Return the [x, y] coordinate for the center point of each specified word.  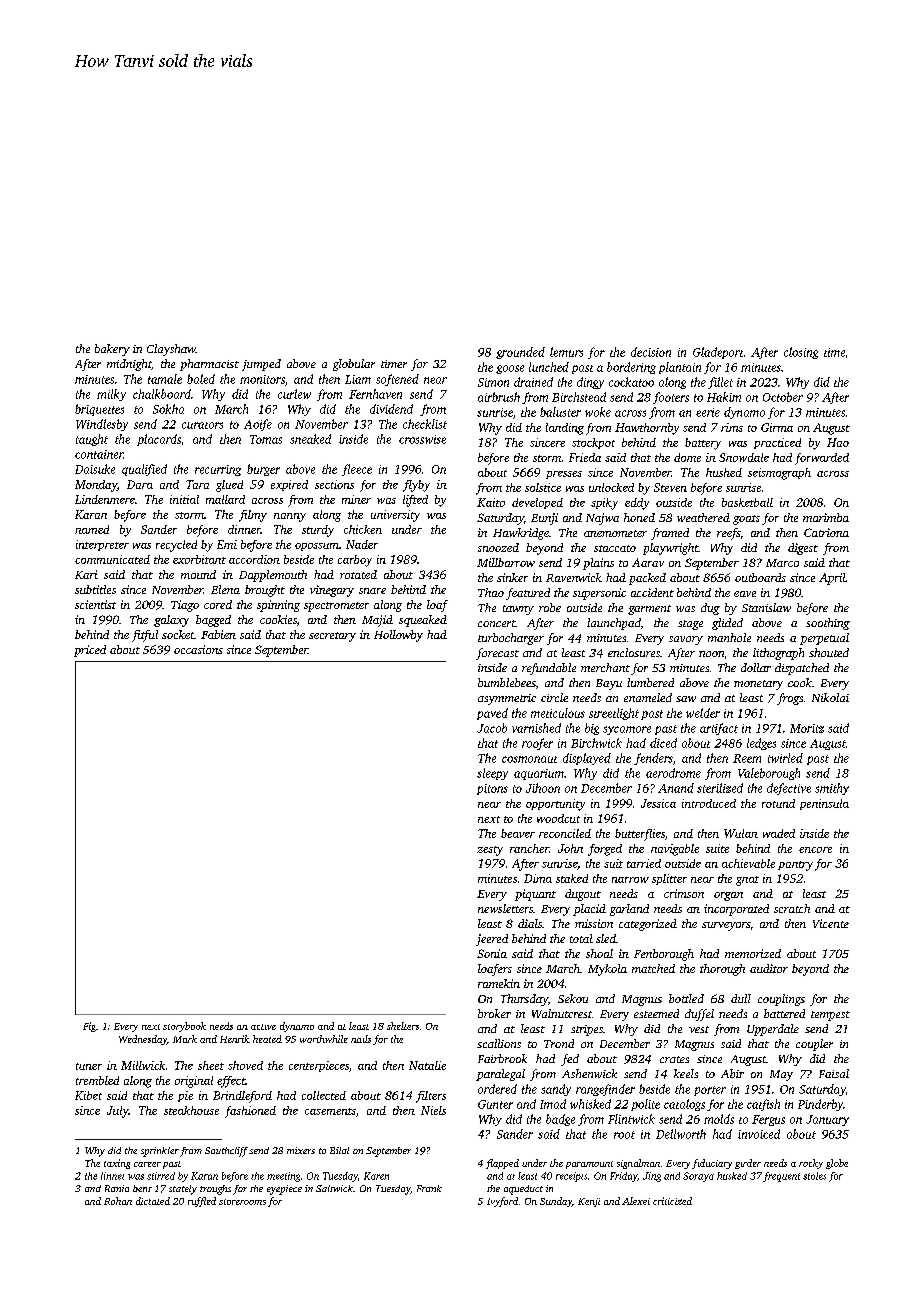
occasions [198, 649]
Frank [429, 1188]
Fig [89, 1027]
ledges [761, 744]
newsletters [505, 908]
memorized [753, 953]
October [783, 397]
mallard [225, 499]
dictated [153, 1201]
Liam [358, 379]
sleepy [492, 774]
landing [565, 429]
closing [801, 353]
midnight [129, 365]
